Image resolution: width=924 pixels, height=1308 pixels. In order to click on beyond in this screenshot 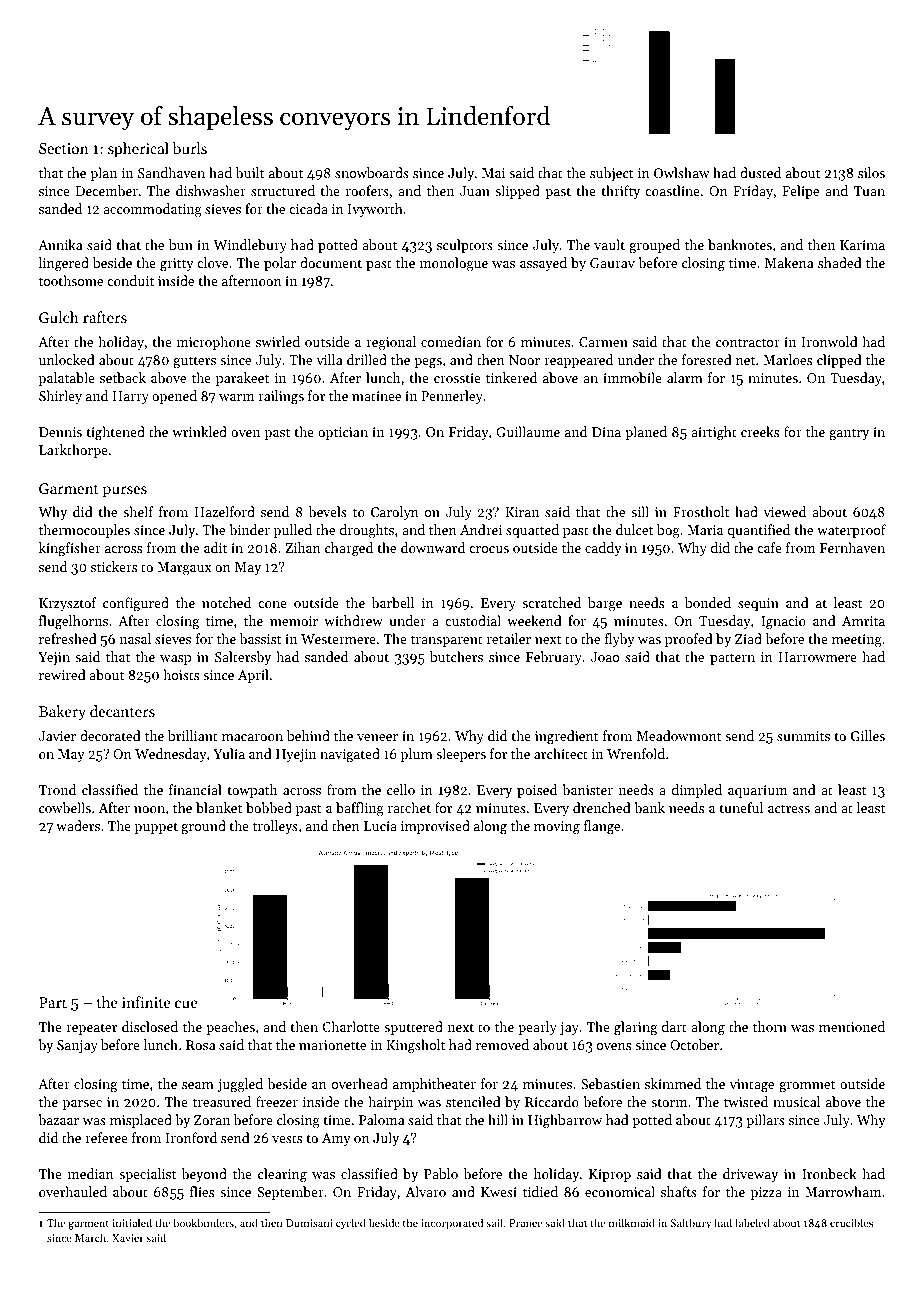, I will do `click(204, 1175)`.
